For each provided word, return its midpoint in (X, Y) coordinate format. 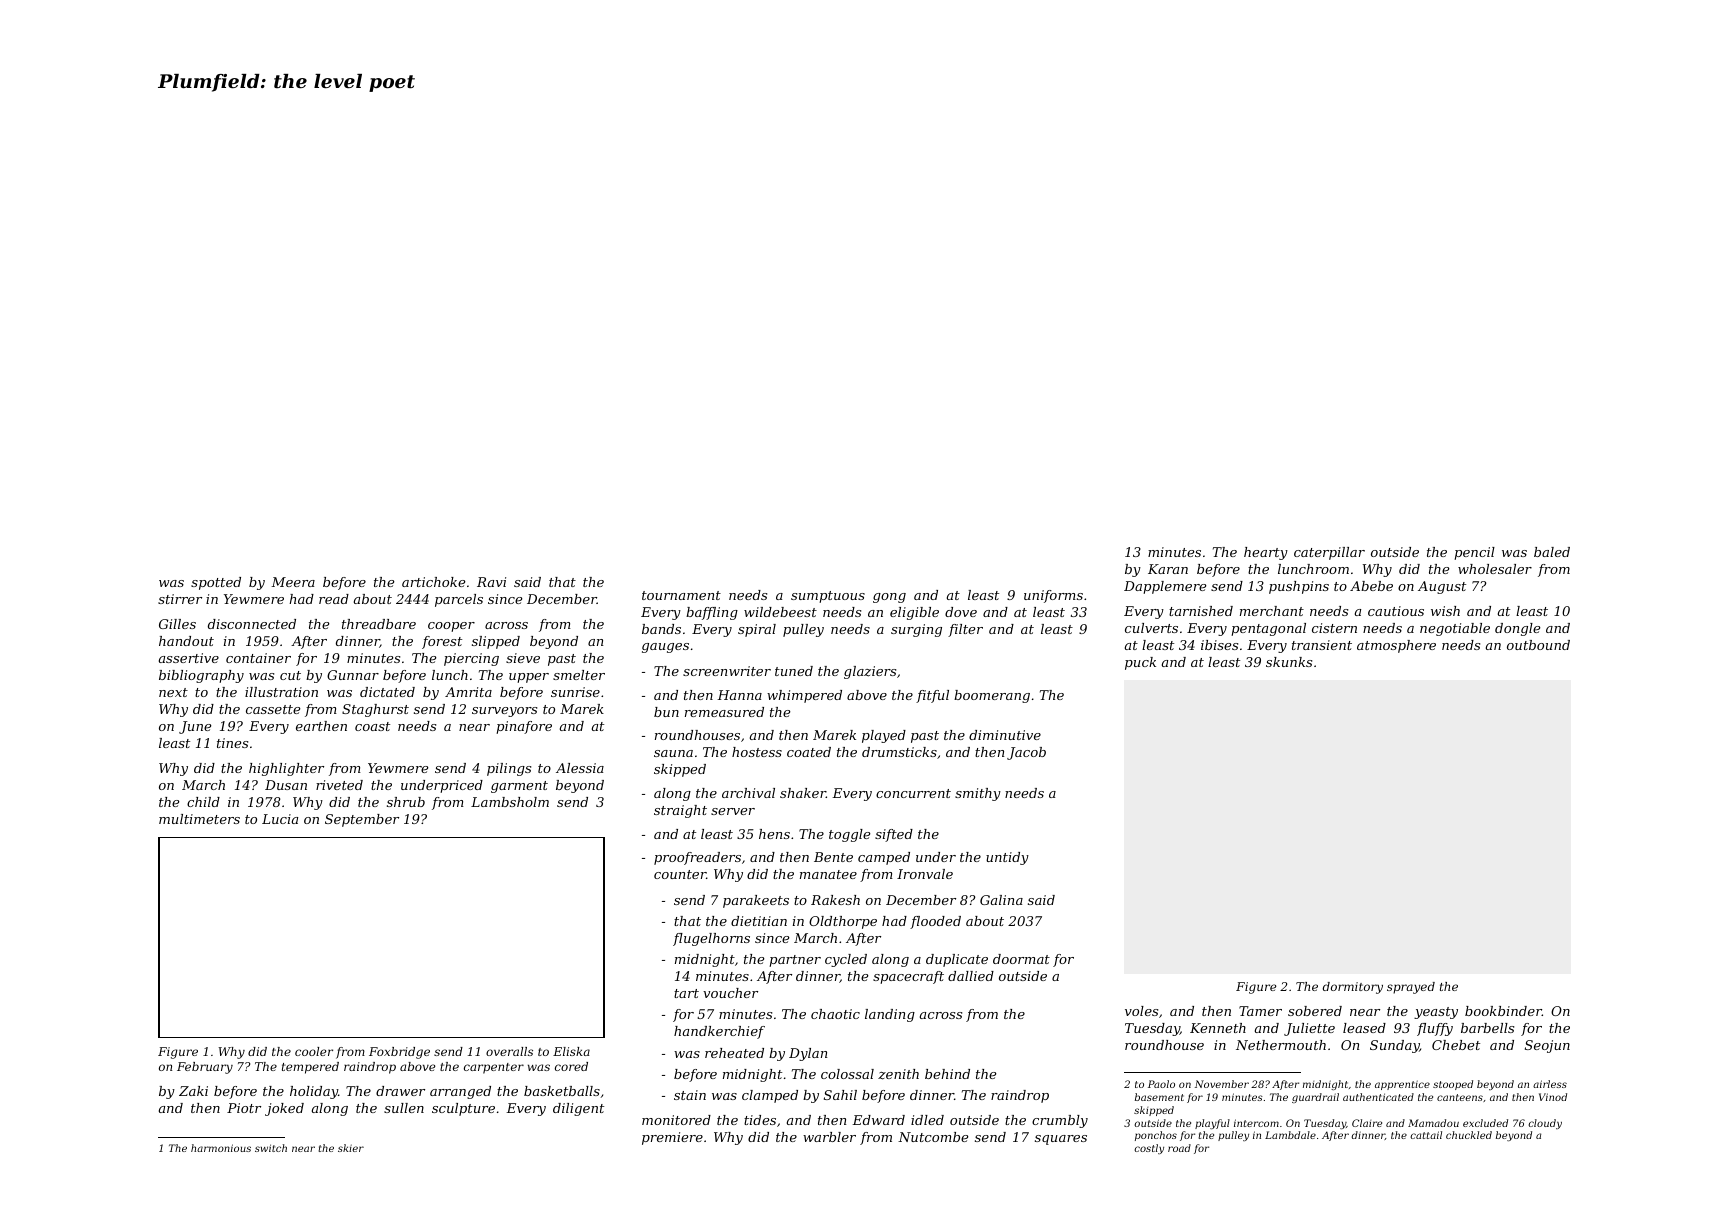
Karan (1168, 569)
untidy (1007, 858)
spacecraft (908, 977)
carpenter (494, 1068)
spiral (757, 630)
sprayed (1411, 988)
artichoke (433, 582)
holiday (314, 1092)
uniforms (1053, 596)
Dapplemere (1165, 587)
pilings (509, 769)
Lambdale (1290, 1135)
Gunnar (353, 675)
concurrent (913, 793)
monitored (676, 1120)
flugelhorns (711, 939)
